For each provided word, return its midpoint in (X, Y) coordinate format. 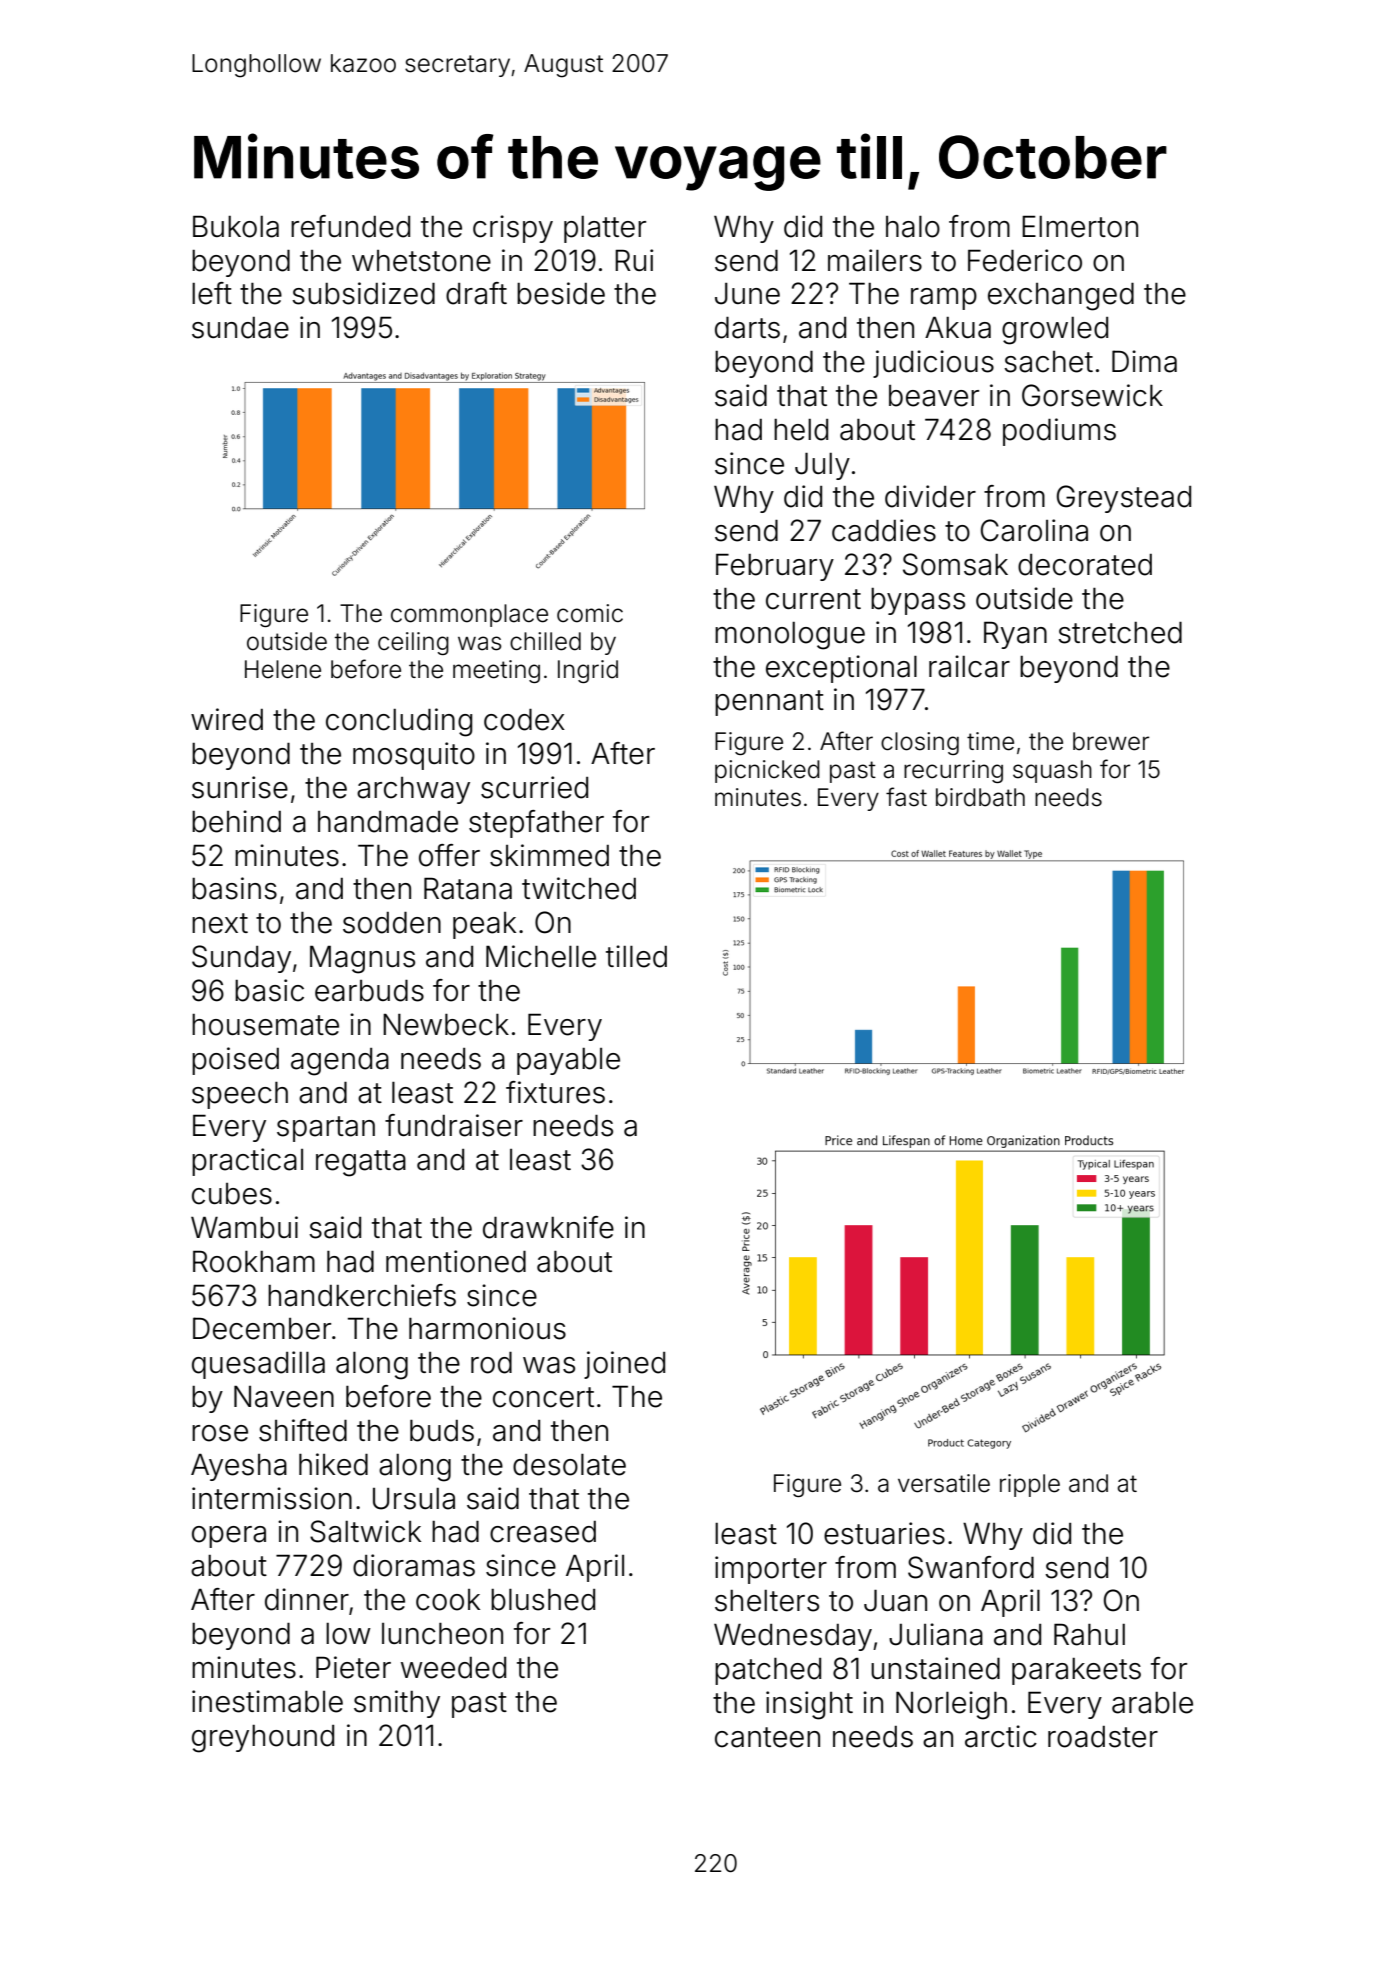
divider (930, 496)
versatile (944, 1483)
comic (590, 613)
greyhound (263, 1739)
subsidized (363, 293)
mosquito (414, 756)
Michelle (541, 956)
